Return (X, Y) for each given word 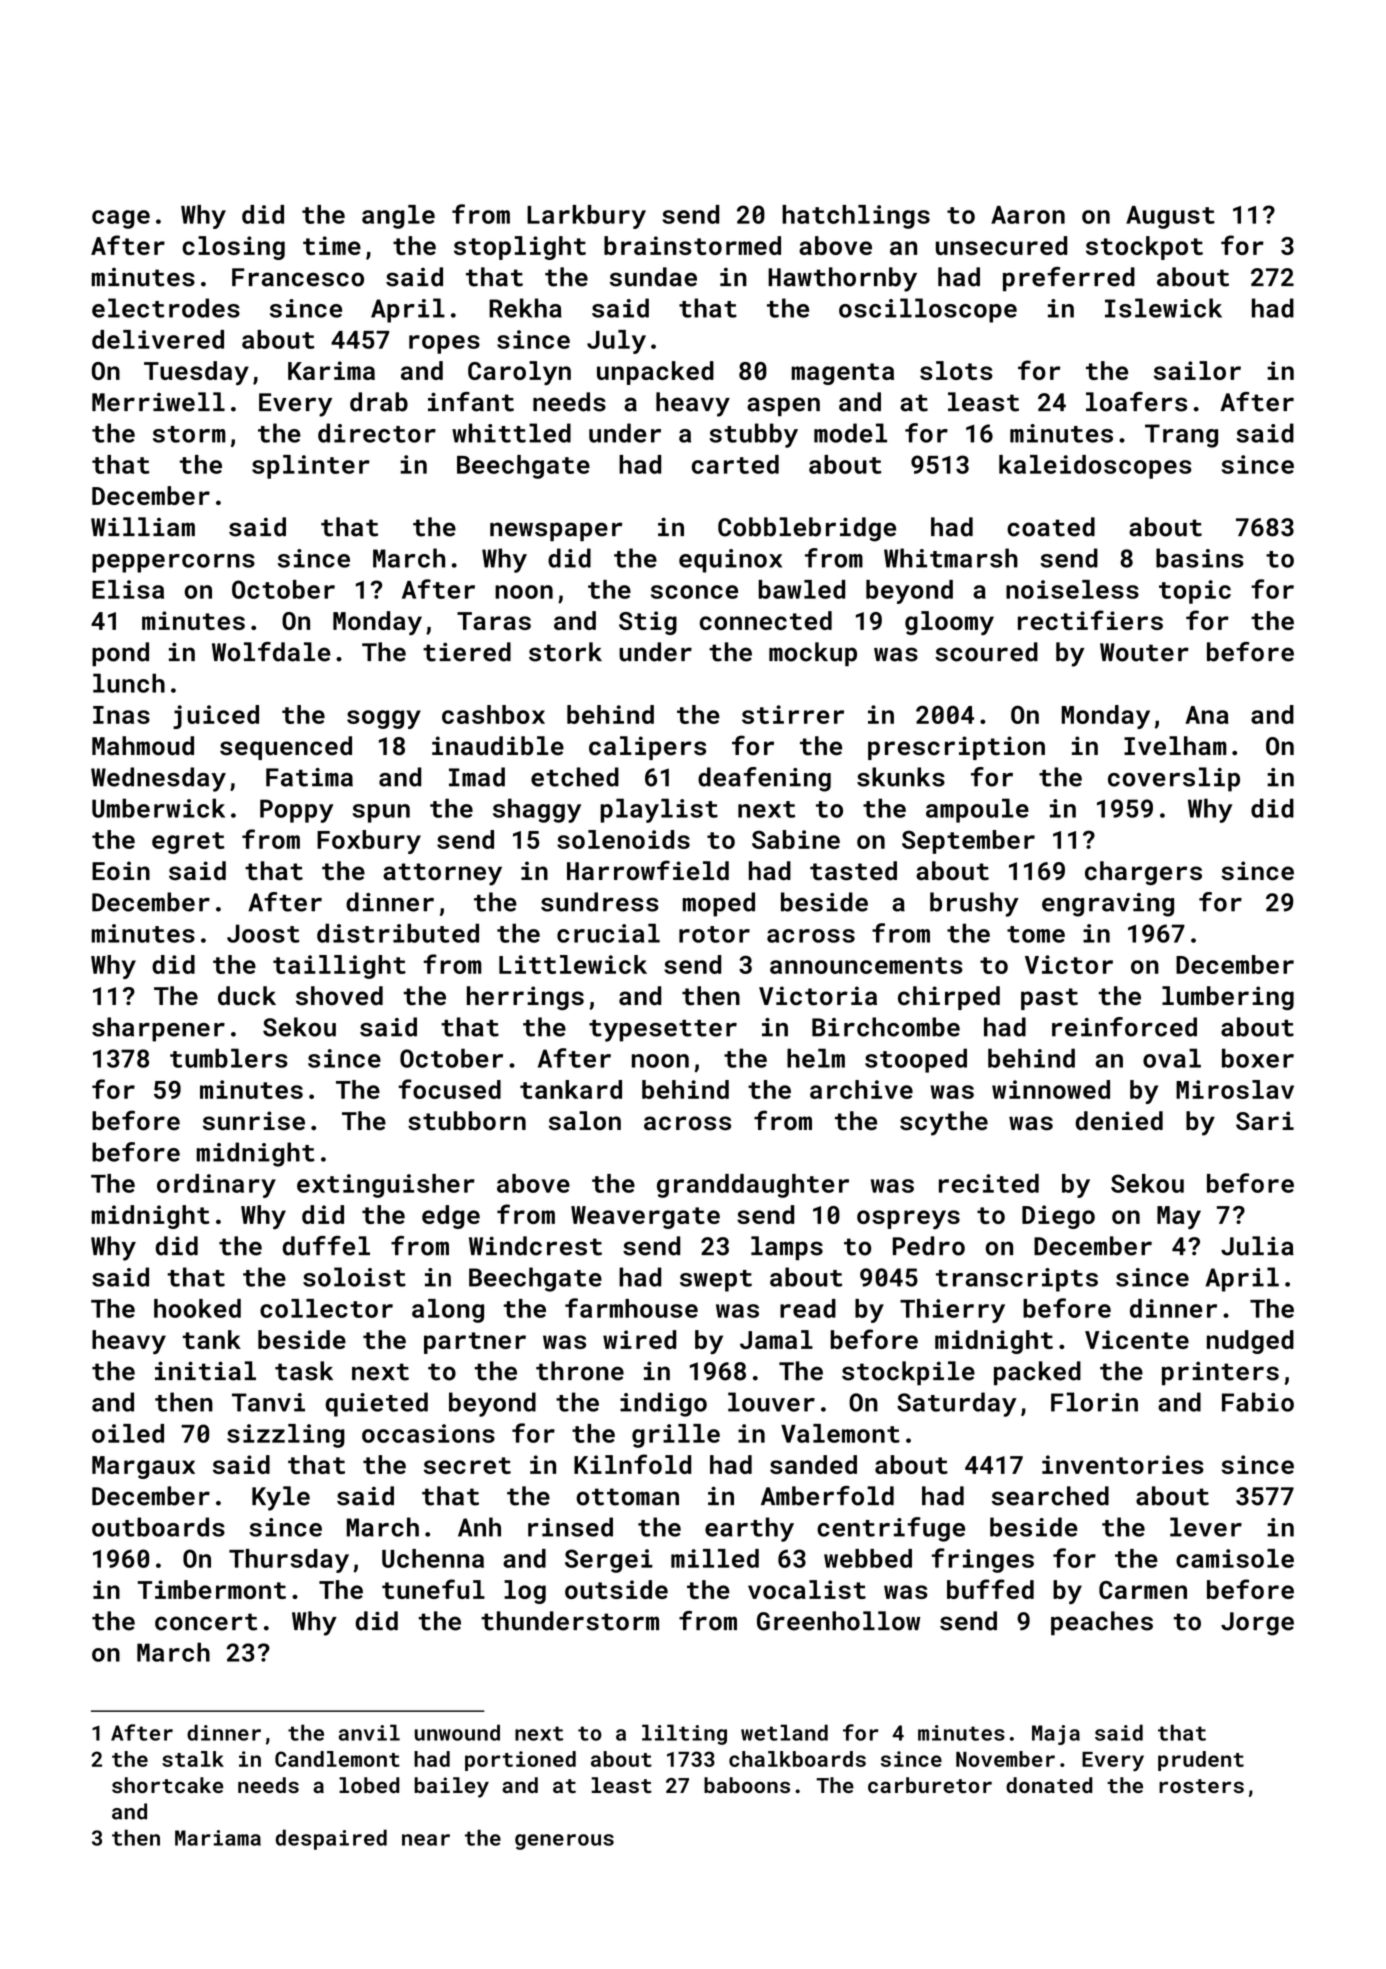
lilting (684, 1734)
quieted (376, 1404)
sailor (1197, 370)
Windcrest (535, 1246)
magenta (843, 374)
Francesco (298, 277)
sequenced (286, 748)
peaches (1102, 1623)
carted (735, 464)
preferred (1069, 279)
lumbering (1228, 998)
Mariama (218, 1838)
